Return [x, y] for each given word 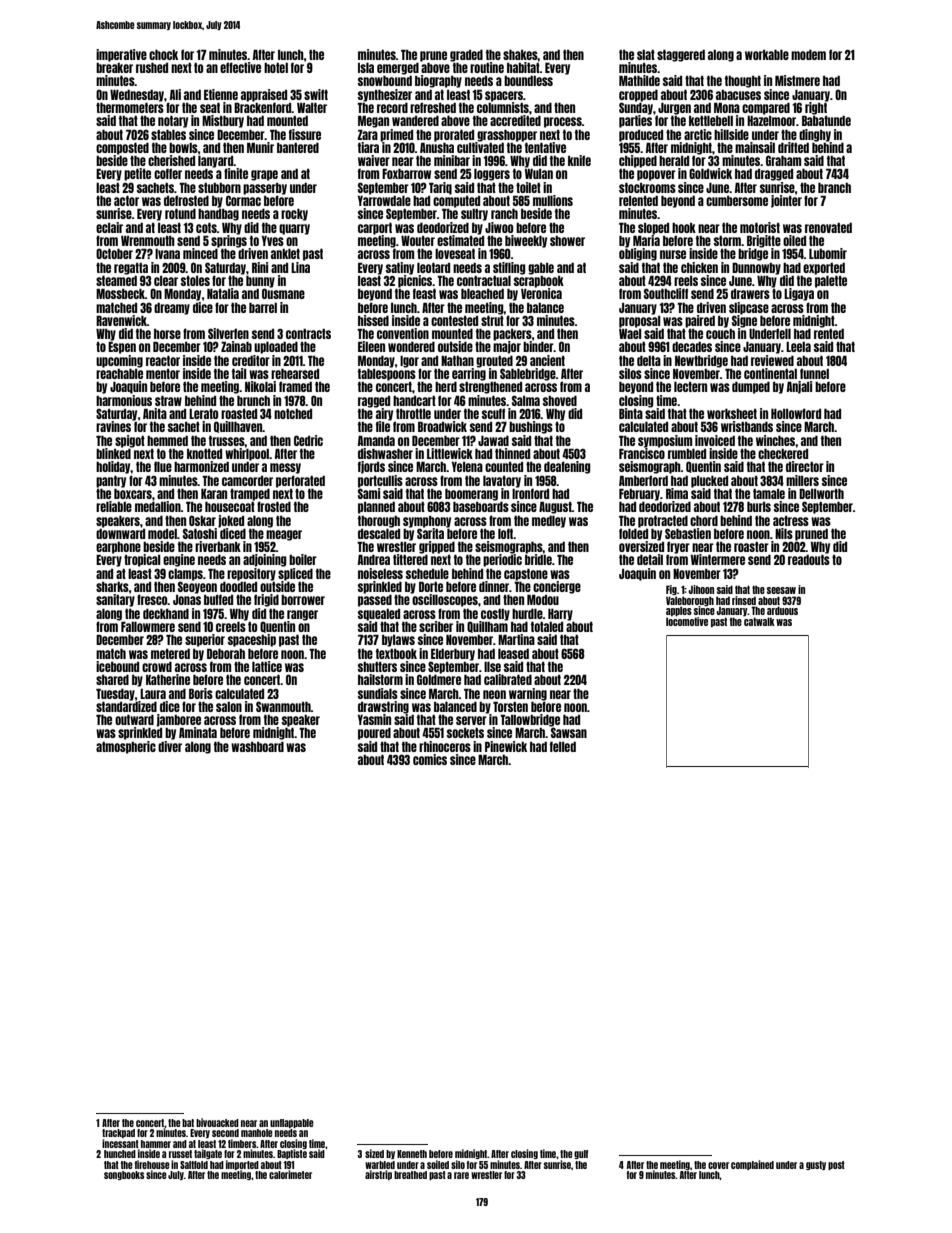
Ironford [530, 493]
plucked [709, 482]
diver [170, 746]
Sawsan [569, 733]
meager [284, 535]
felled [563, 746]
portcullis [380, 481]
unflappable [292, 1123]
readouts [809, 560]
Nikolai [260, 386]
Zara [368, 134]
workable [767, 55]
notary [173, 122]
